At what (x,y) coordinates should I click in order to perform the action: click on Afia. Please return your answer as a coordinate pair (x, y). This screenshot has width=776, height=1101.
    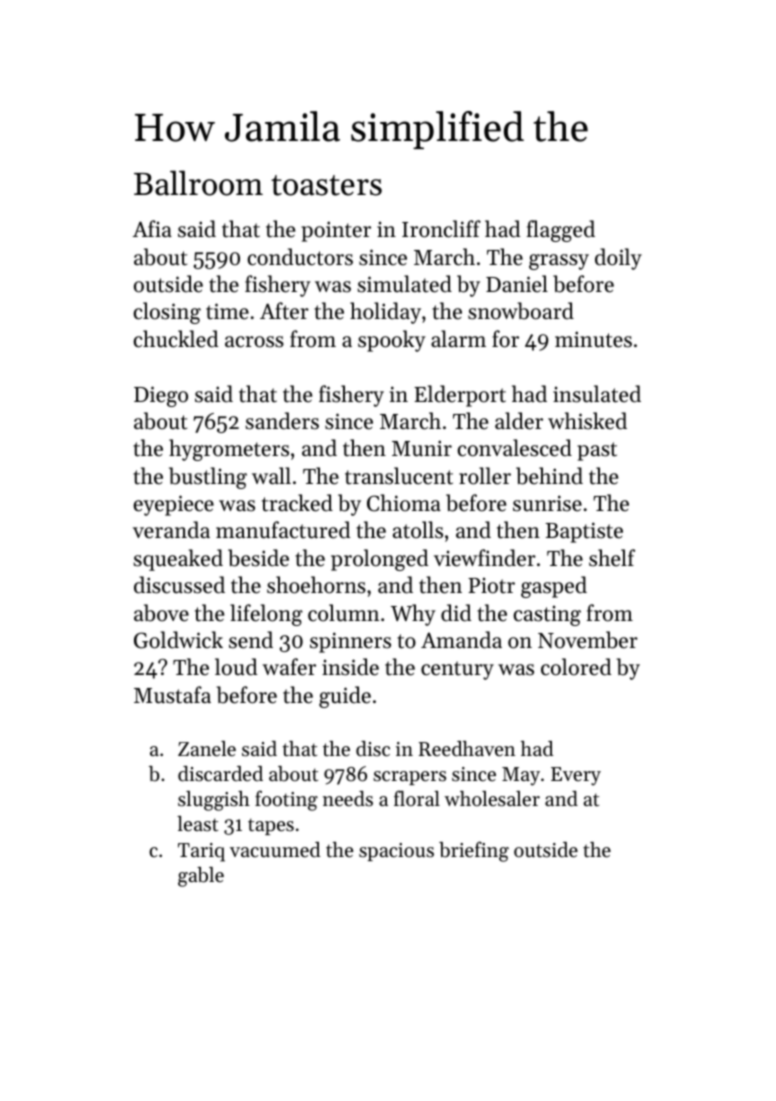
    Looking at the image, I should click on (152, 228).
